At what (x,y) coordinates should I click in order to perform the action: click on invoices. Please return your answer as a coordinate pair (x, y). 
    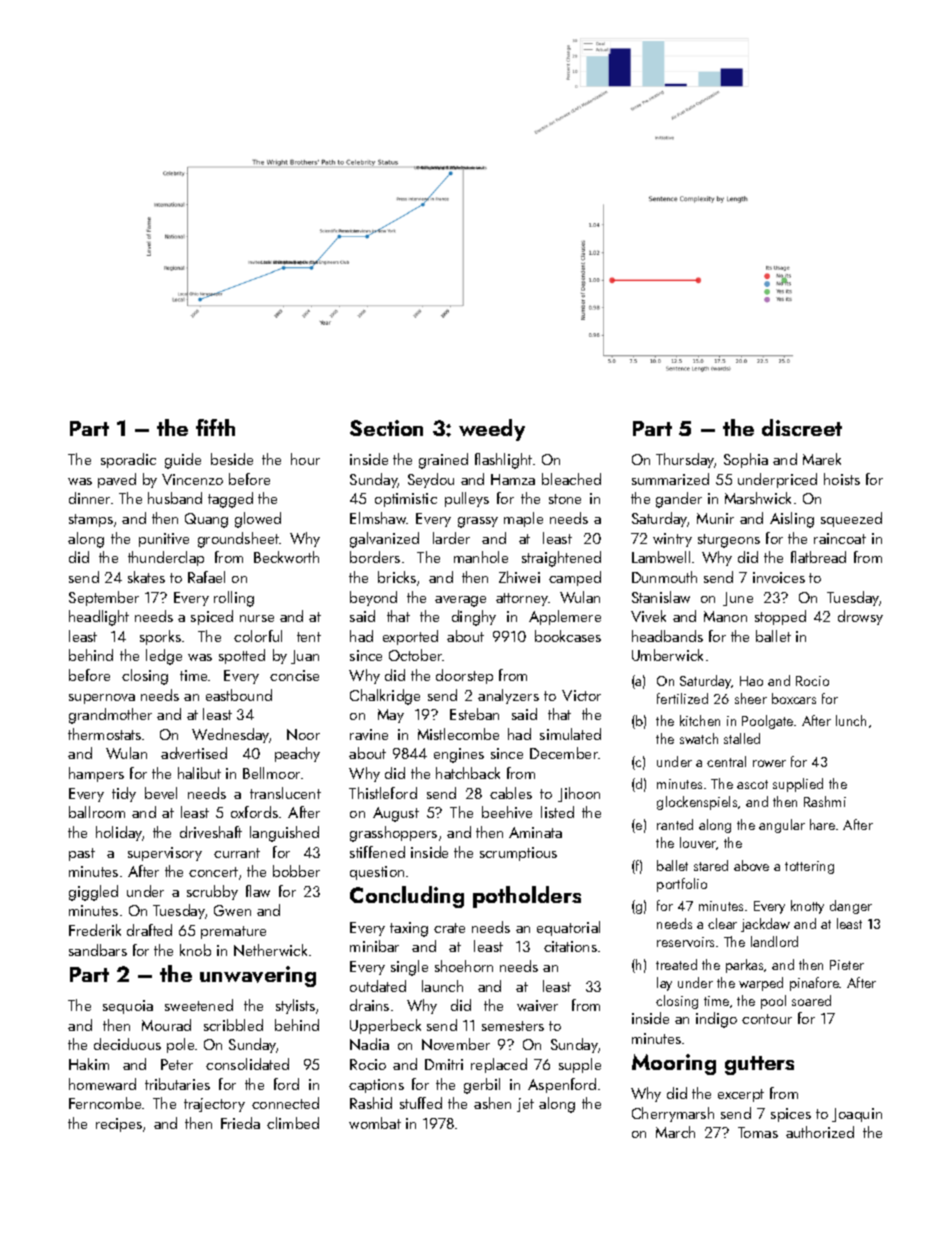
    Looking at the image, I should click on (779, 577).
